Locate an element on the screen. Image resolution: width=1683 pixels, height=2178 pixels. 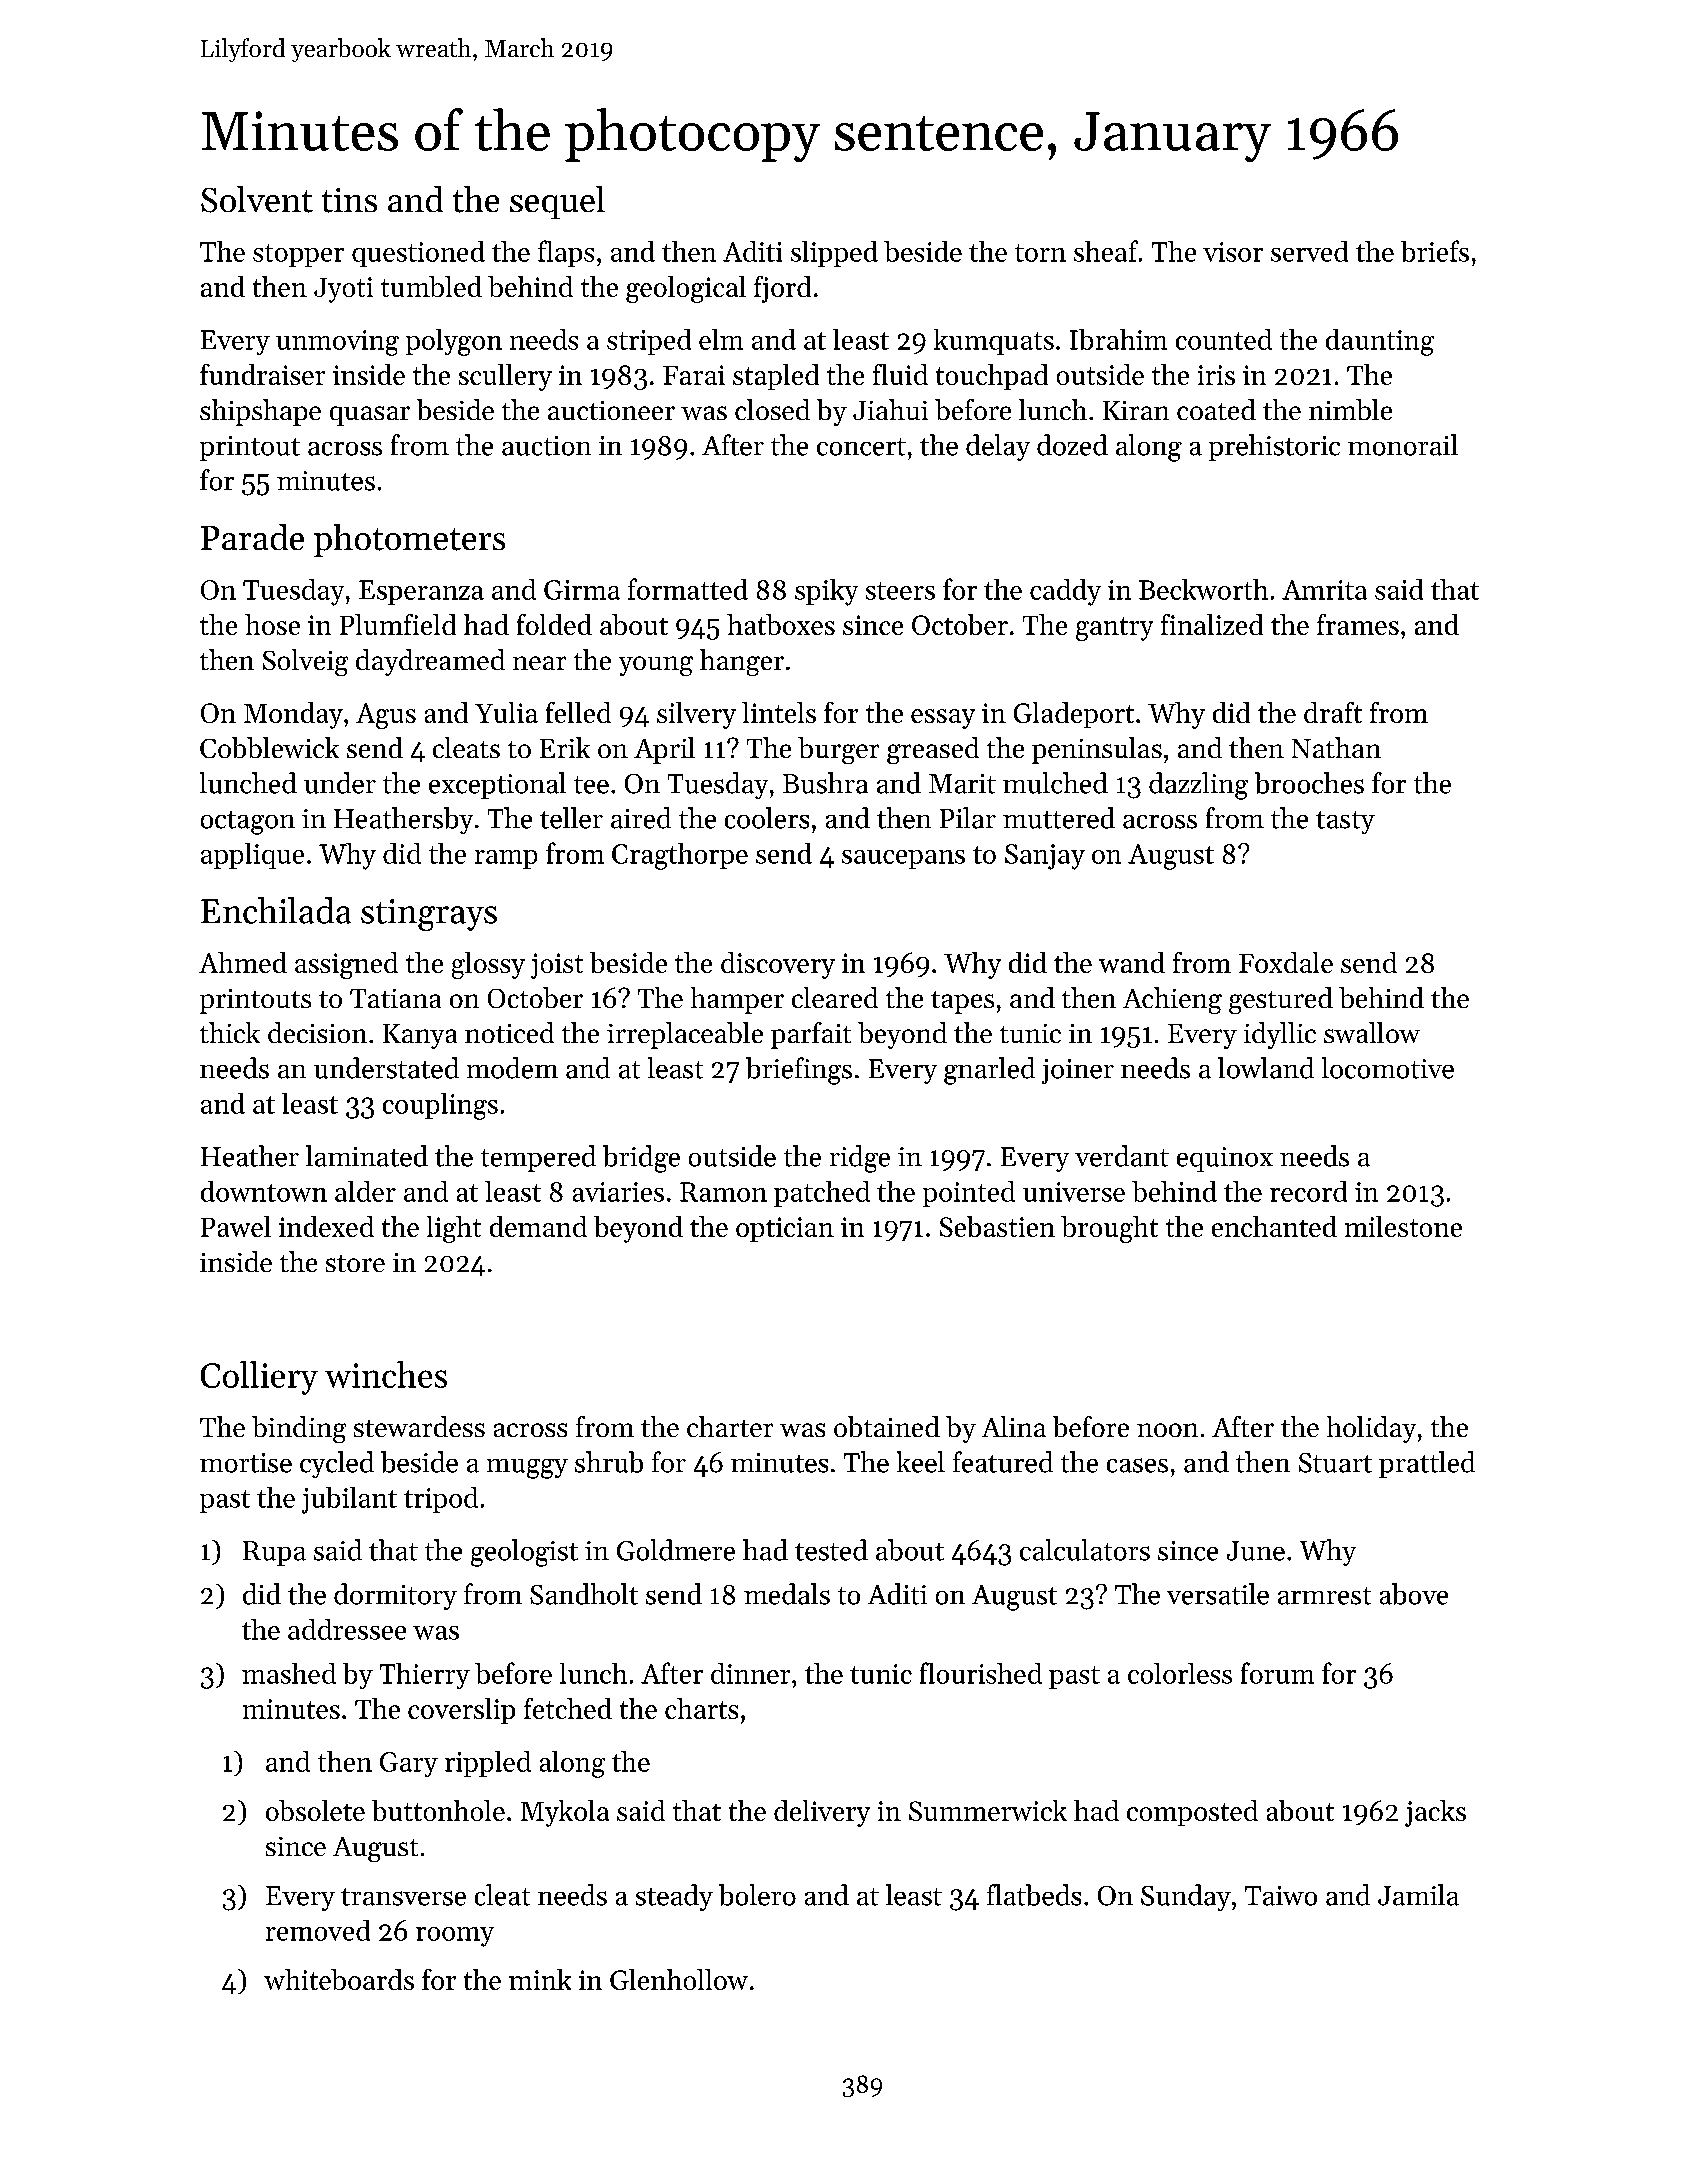
slipped is located at coordinates (834, 254).
